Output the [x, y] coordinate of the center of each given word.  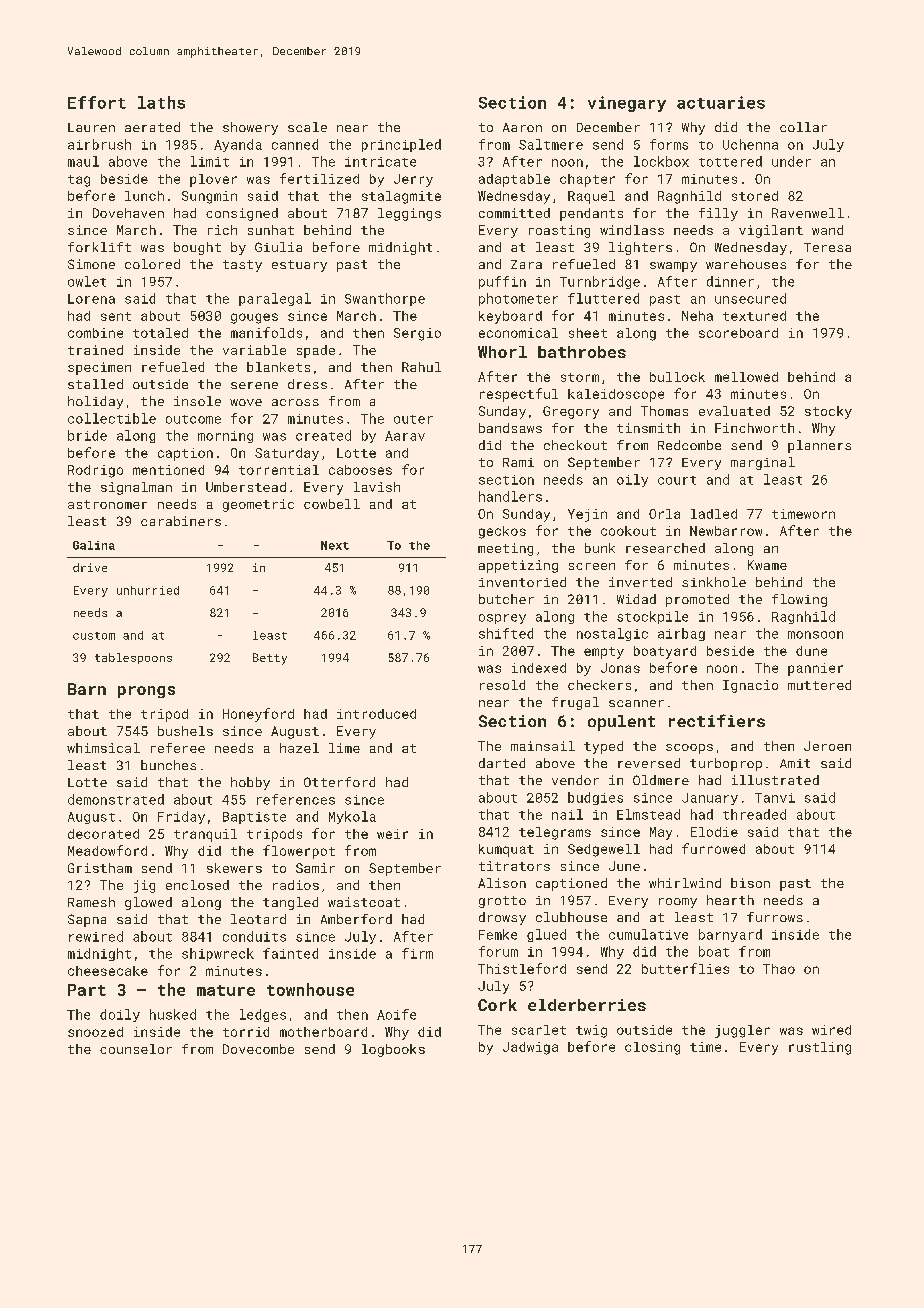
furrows [775, 917]
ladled [714, 514]
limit [210, 161]
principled [401, 145]
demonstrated [116, 799]
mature [226, 990]
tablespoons [133, 658]
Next [335, 545]
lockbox [661, 161]
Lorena [91, 299]
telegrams [555, 833]
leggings [409, 214]
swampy [673, 267]
